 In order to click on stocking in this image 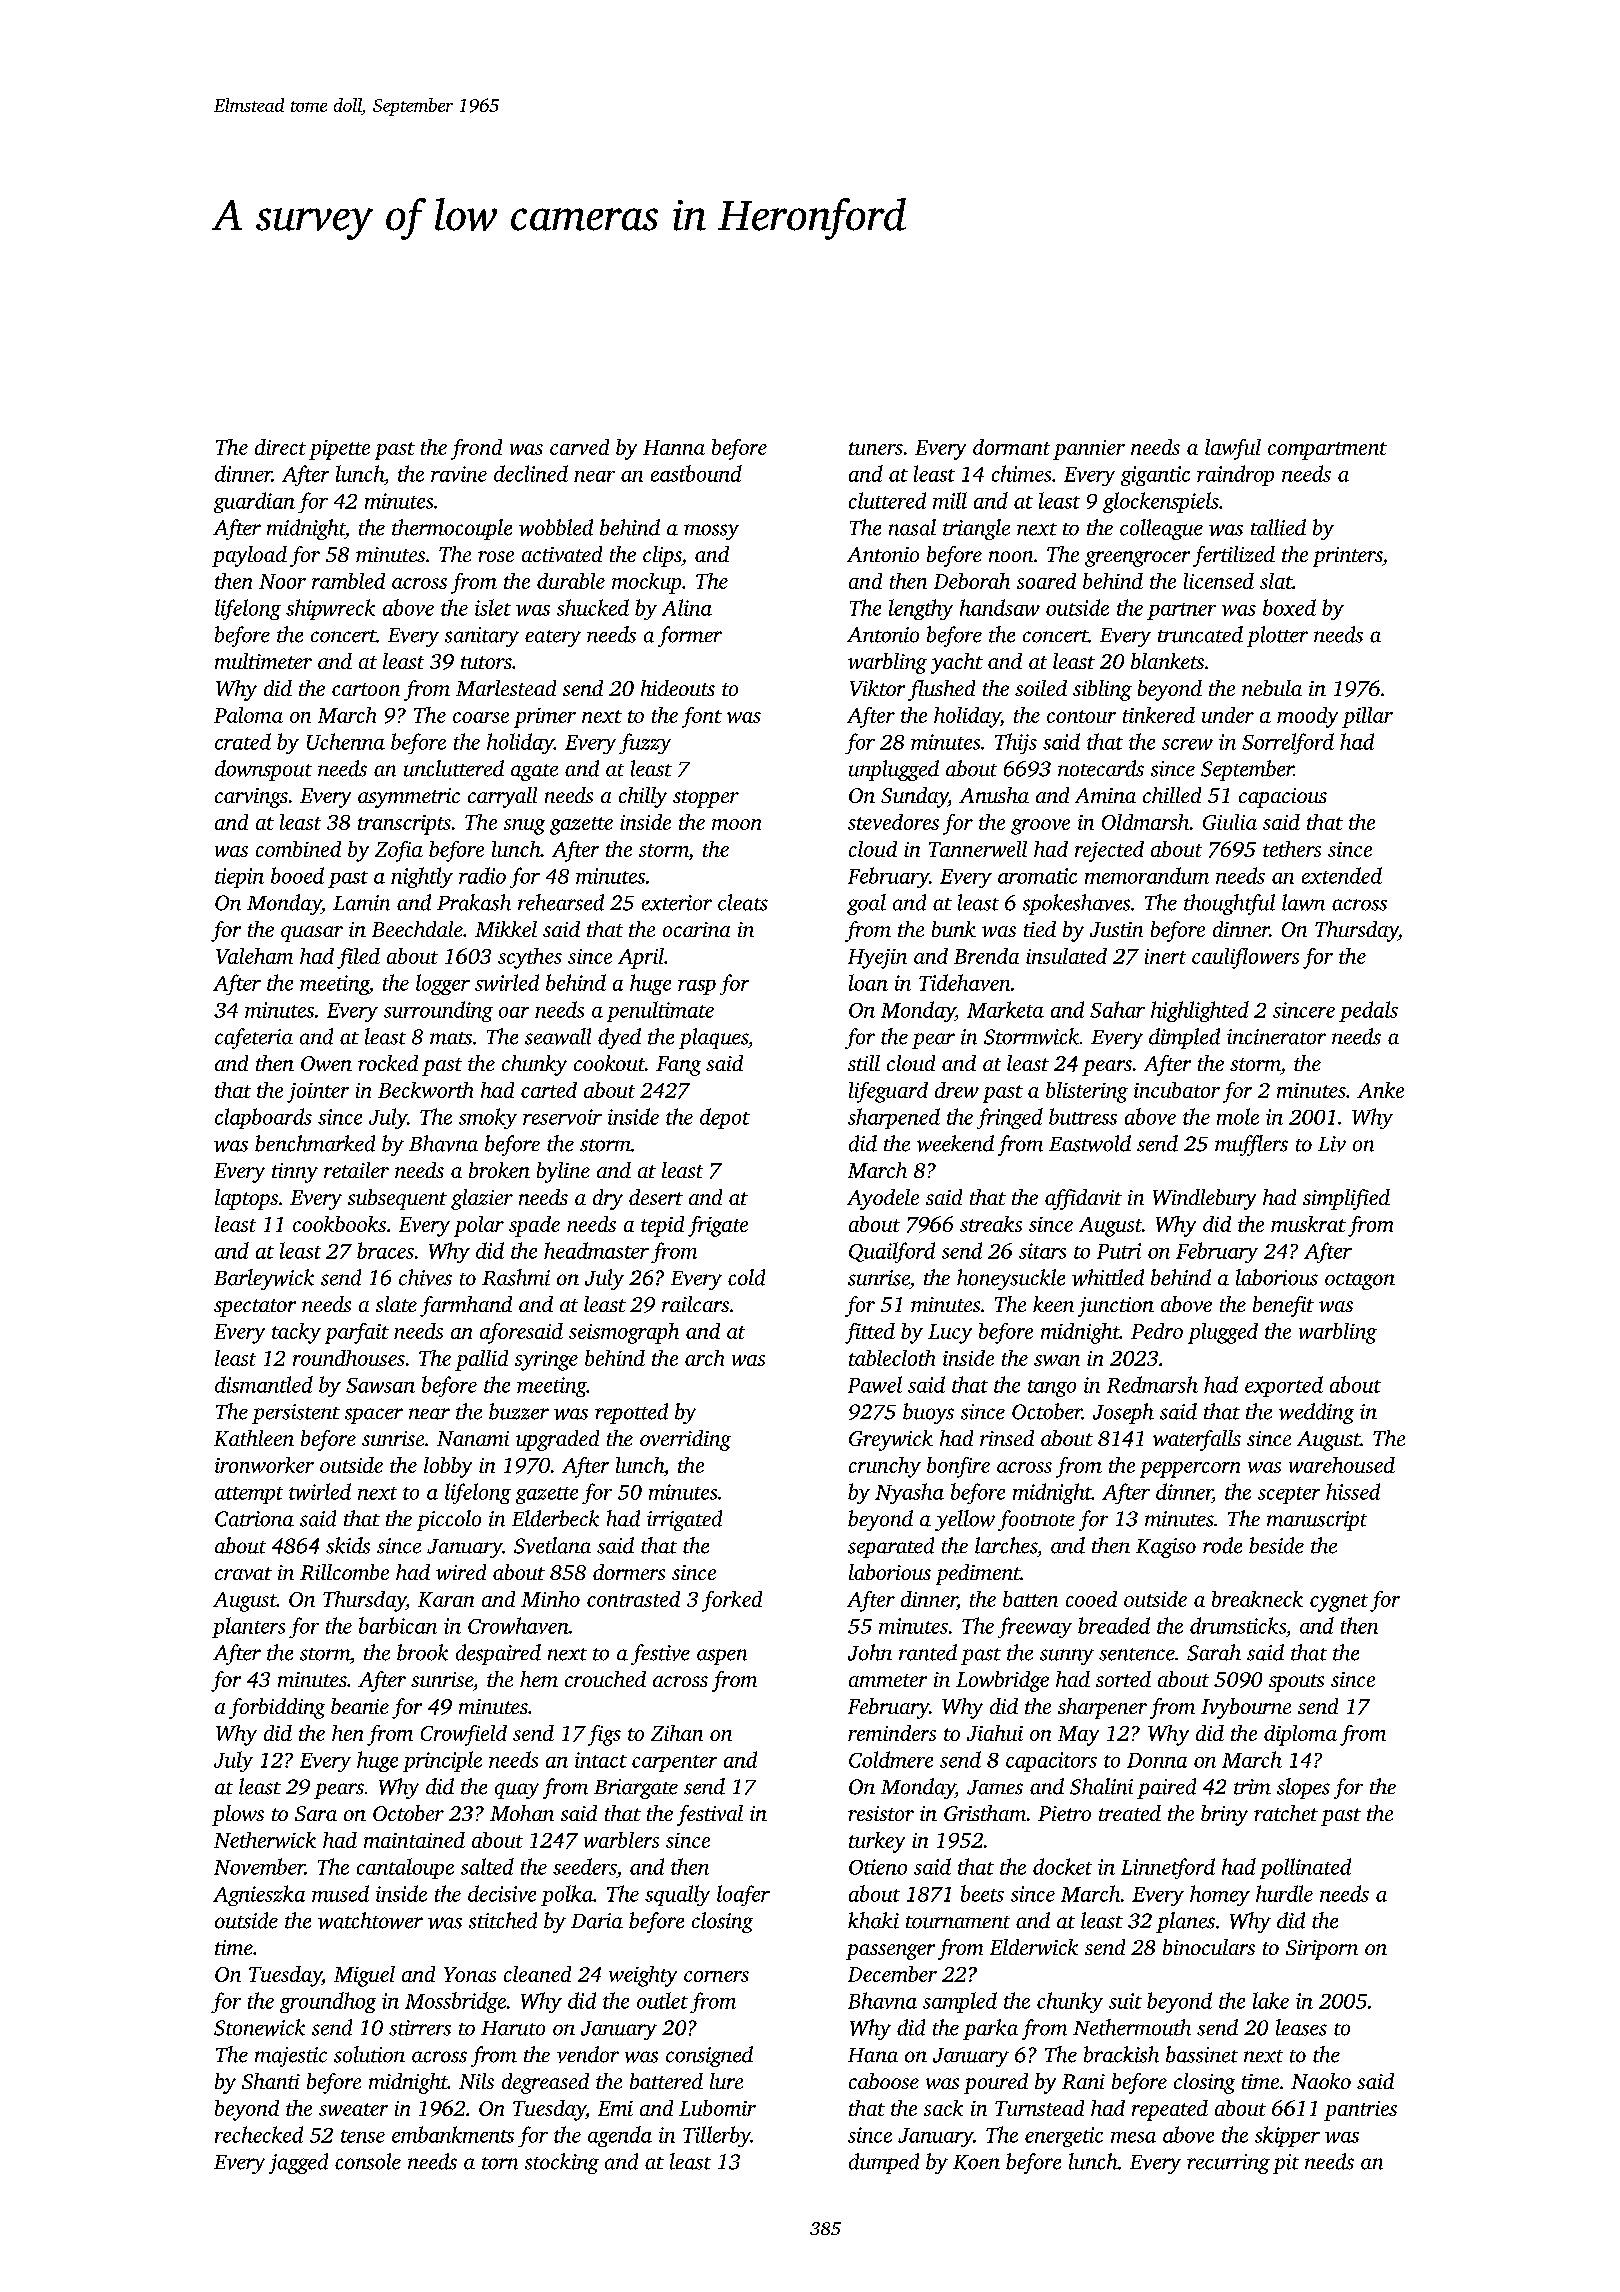, I will do `click(562, 2163)`.
